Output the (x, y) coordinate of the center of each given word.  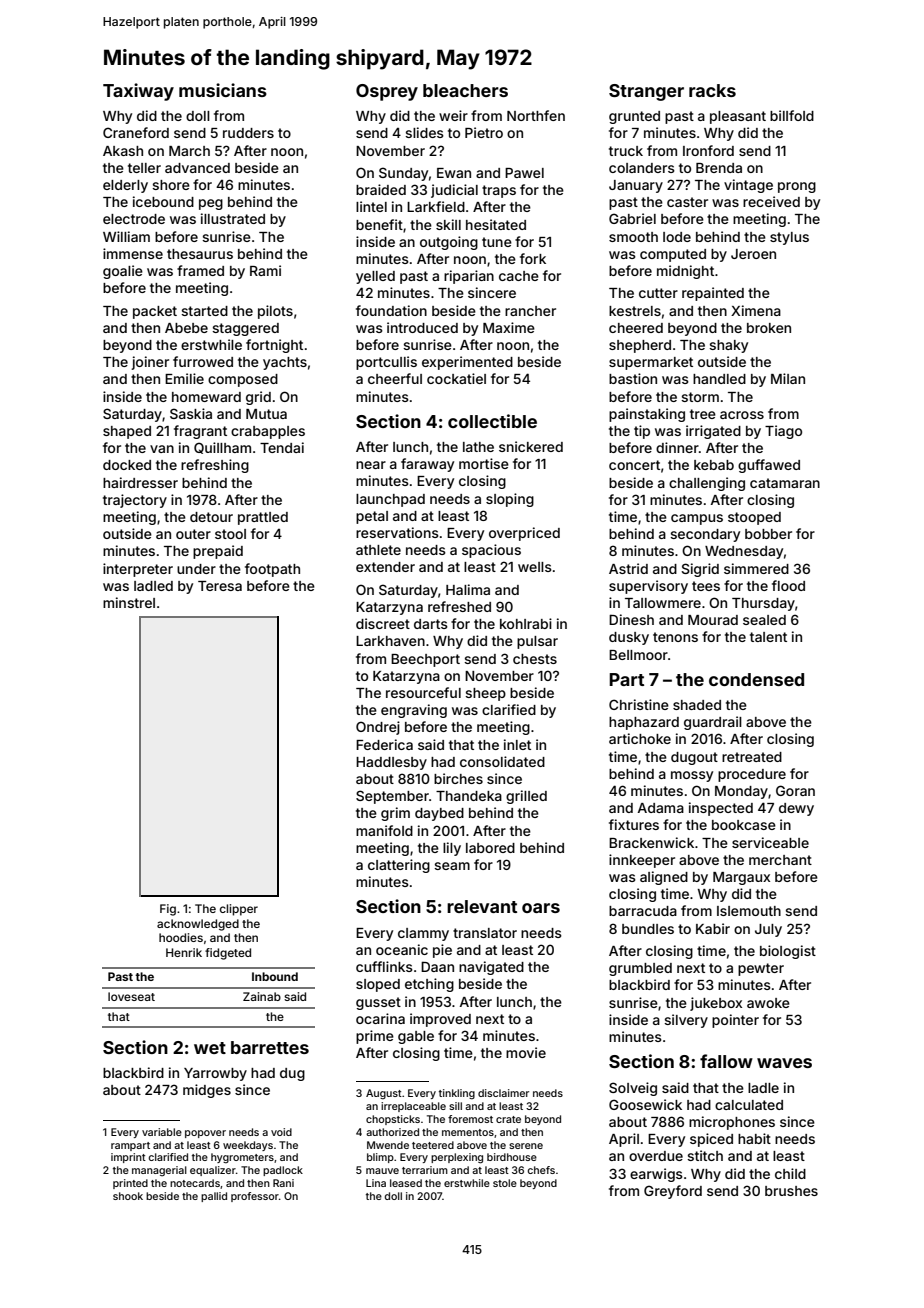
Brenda (719, 168)
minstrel (129, 602)
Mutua (266, 414)
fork (533, 258)
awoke (768, 1003)
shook (128, 1196)
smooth (633, 237)
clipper (239, 910)
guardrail (713, 723)
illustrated (233, 218)
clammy (423, 934)
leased (406, 1183)
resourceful (423, 692)
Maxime (509, 327)
